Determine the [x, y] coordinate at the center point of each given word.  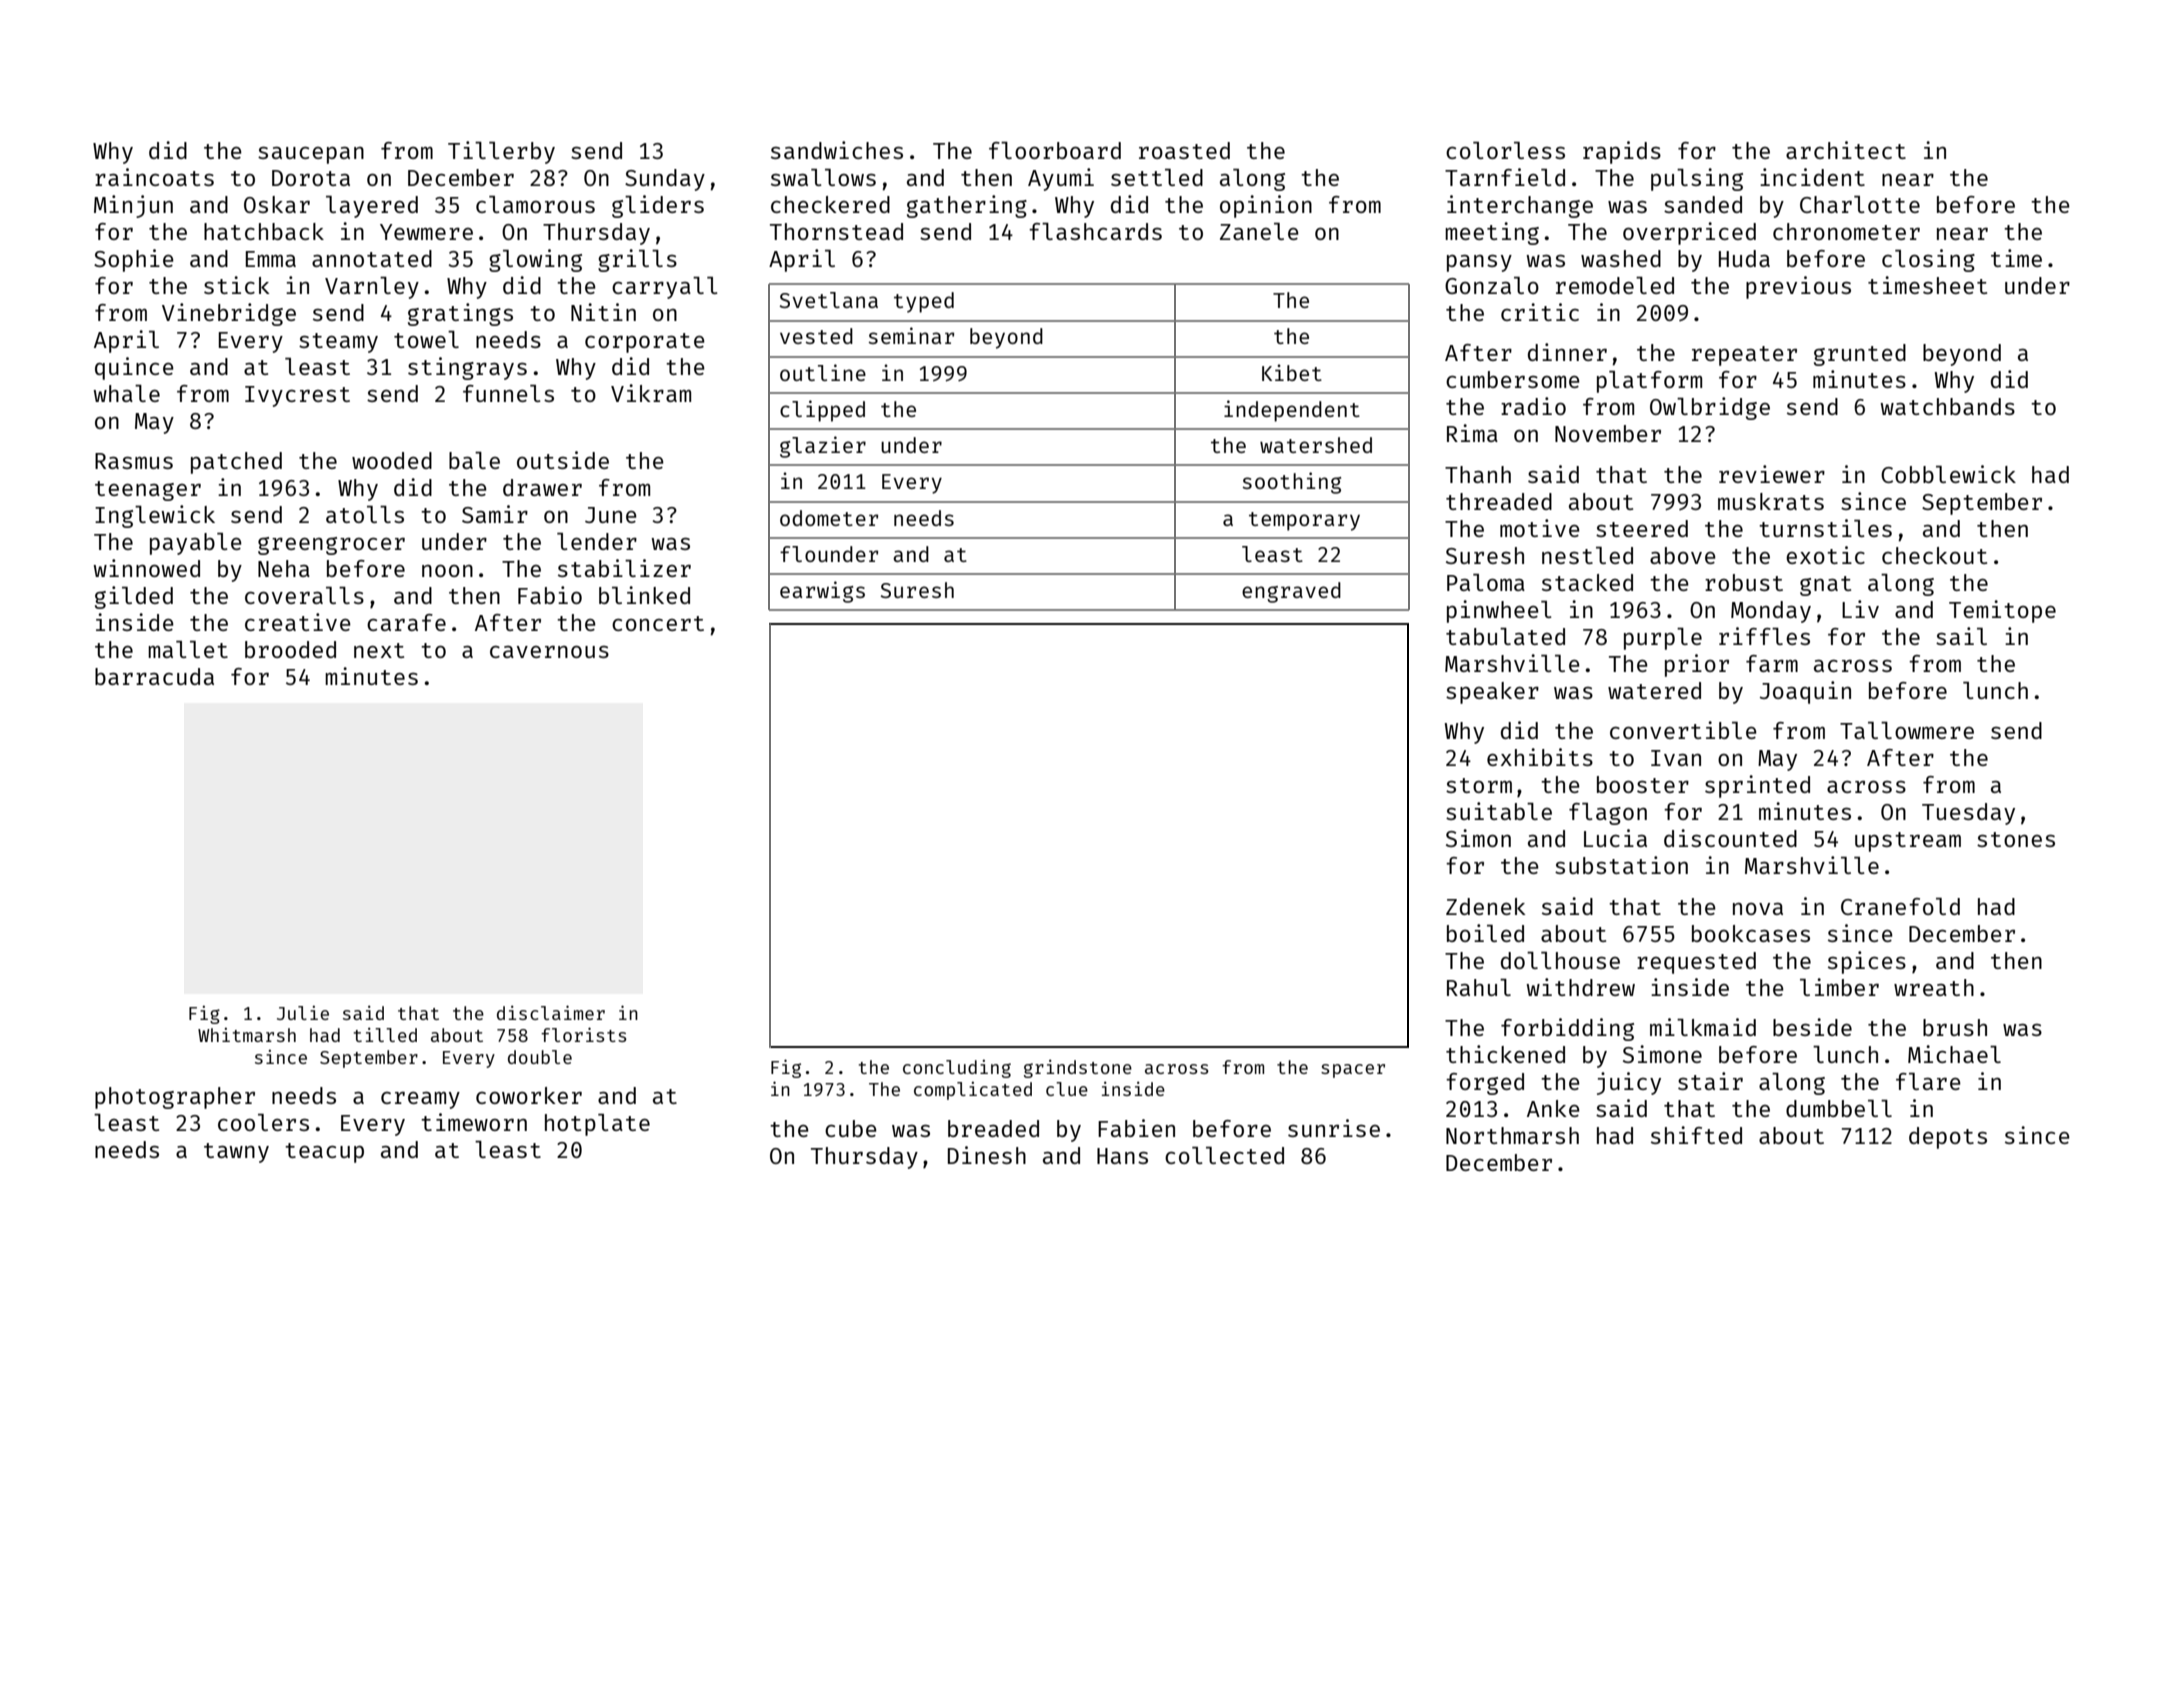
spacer [1353, 1071]
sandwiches [837, 150]
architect [1846, 150]
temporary [1304, 521]
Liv [1860, 609]
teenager [148, 491]
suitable [1499, 811]
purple [1663, 639]
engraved [1291, 592]
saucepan [311, 155]
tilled [385, 1034]
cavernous [549, 652]
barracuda [154, 676]
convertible [1683, 730]
